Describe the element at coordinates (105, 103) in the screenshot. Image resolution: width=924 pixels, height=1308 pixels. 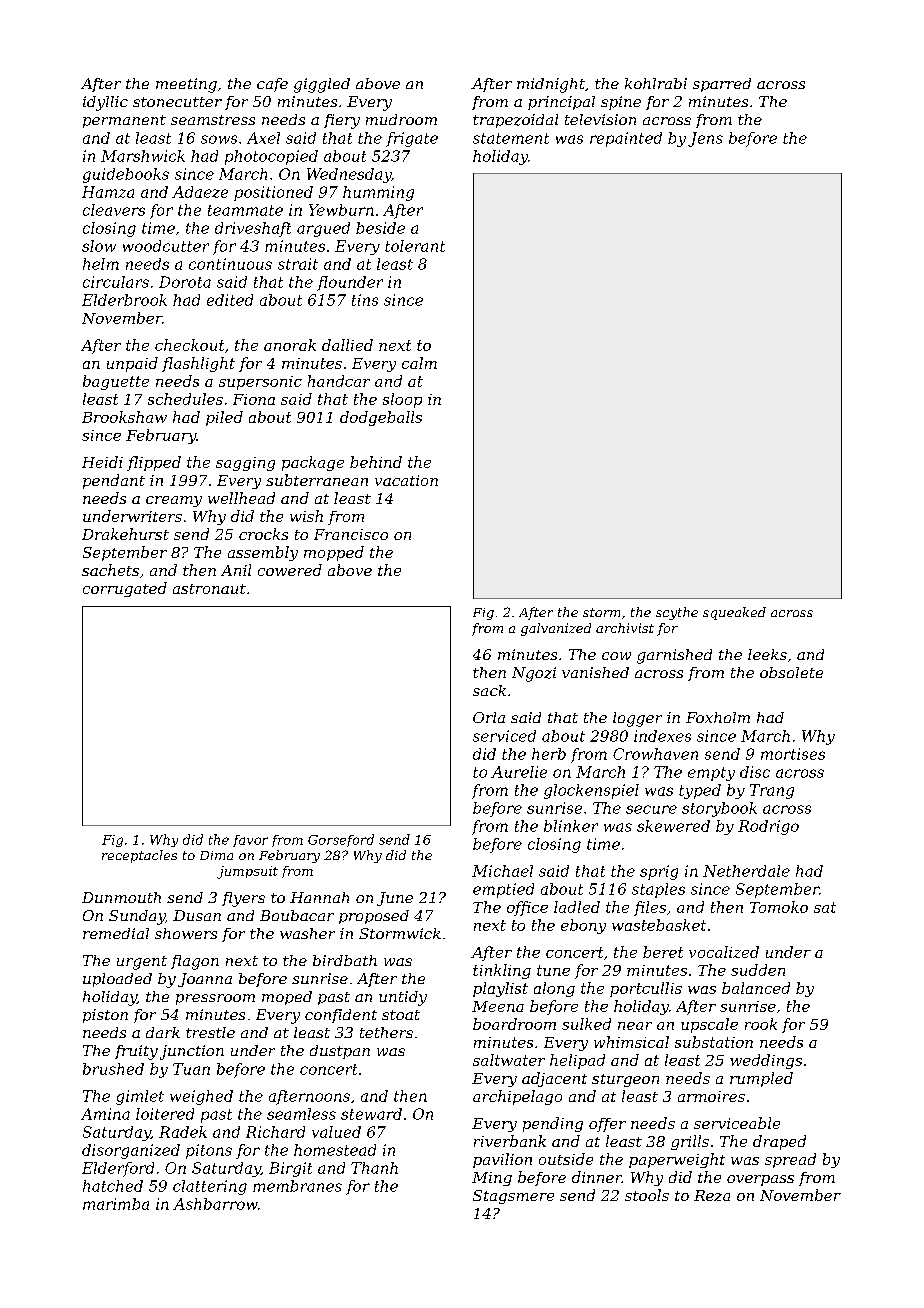
I see `idyllic` at that location.
